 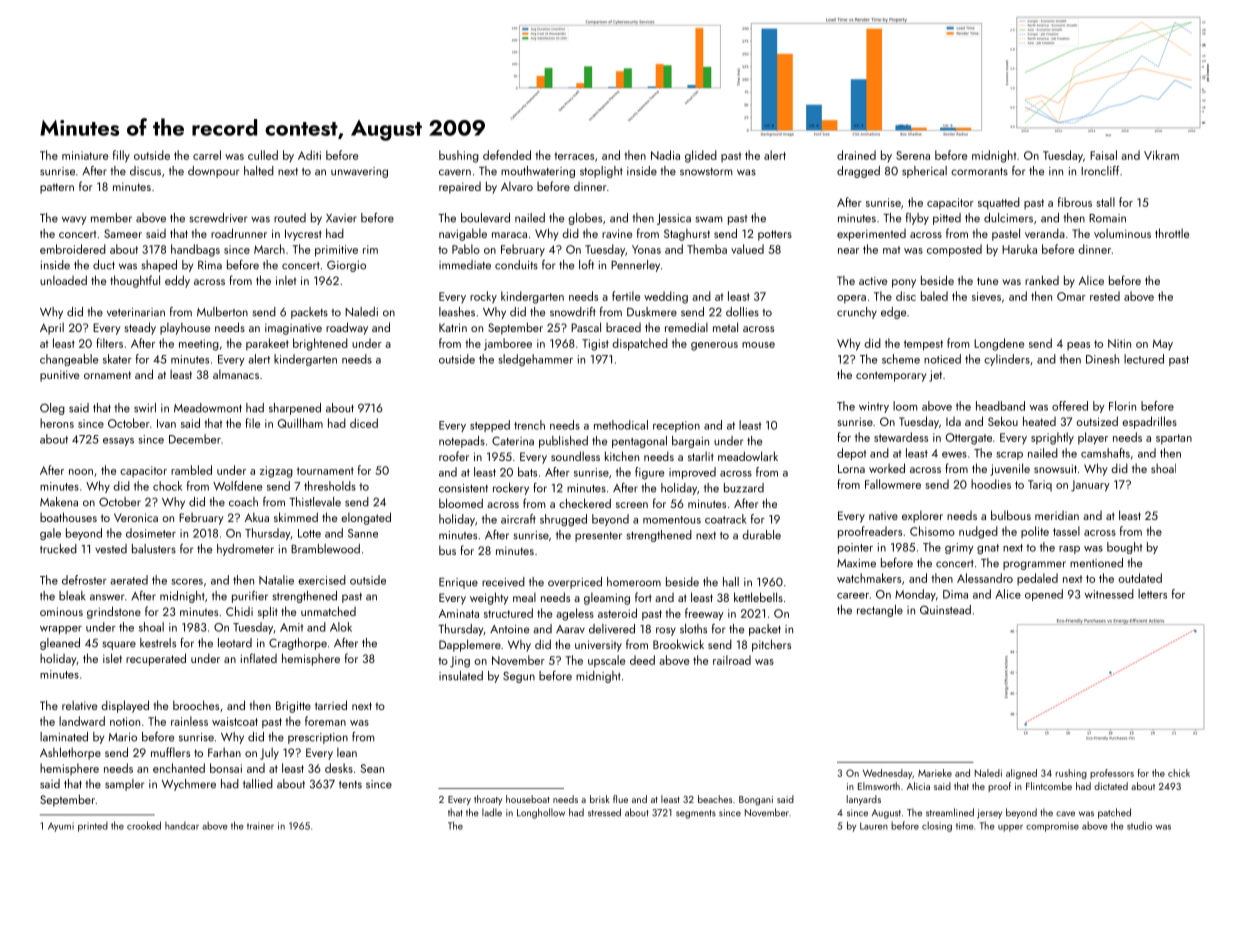 I want to click on Xavier, so click(x=341, y=218).
